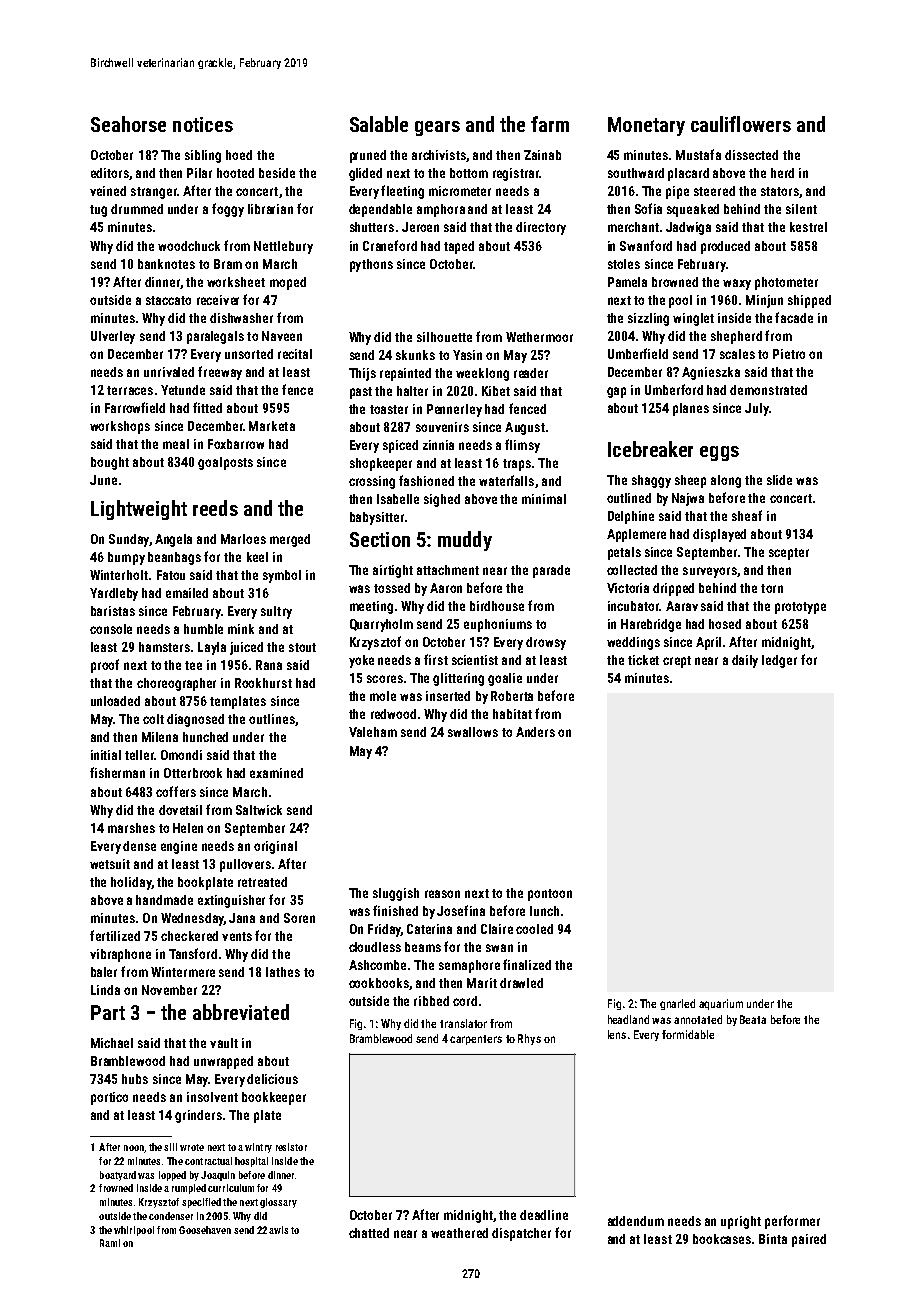  I want to click on insolvent, so click(212, 1097).
